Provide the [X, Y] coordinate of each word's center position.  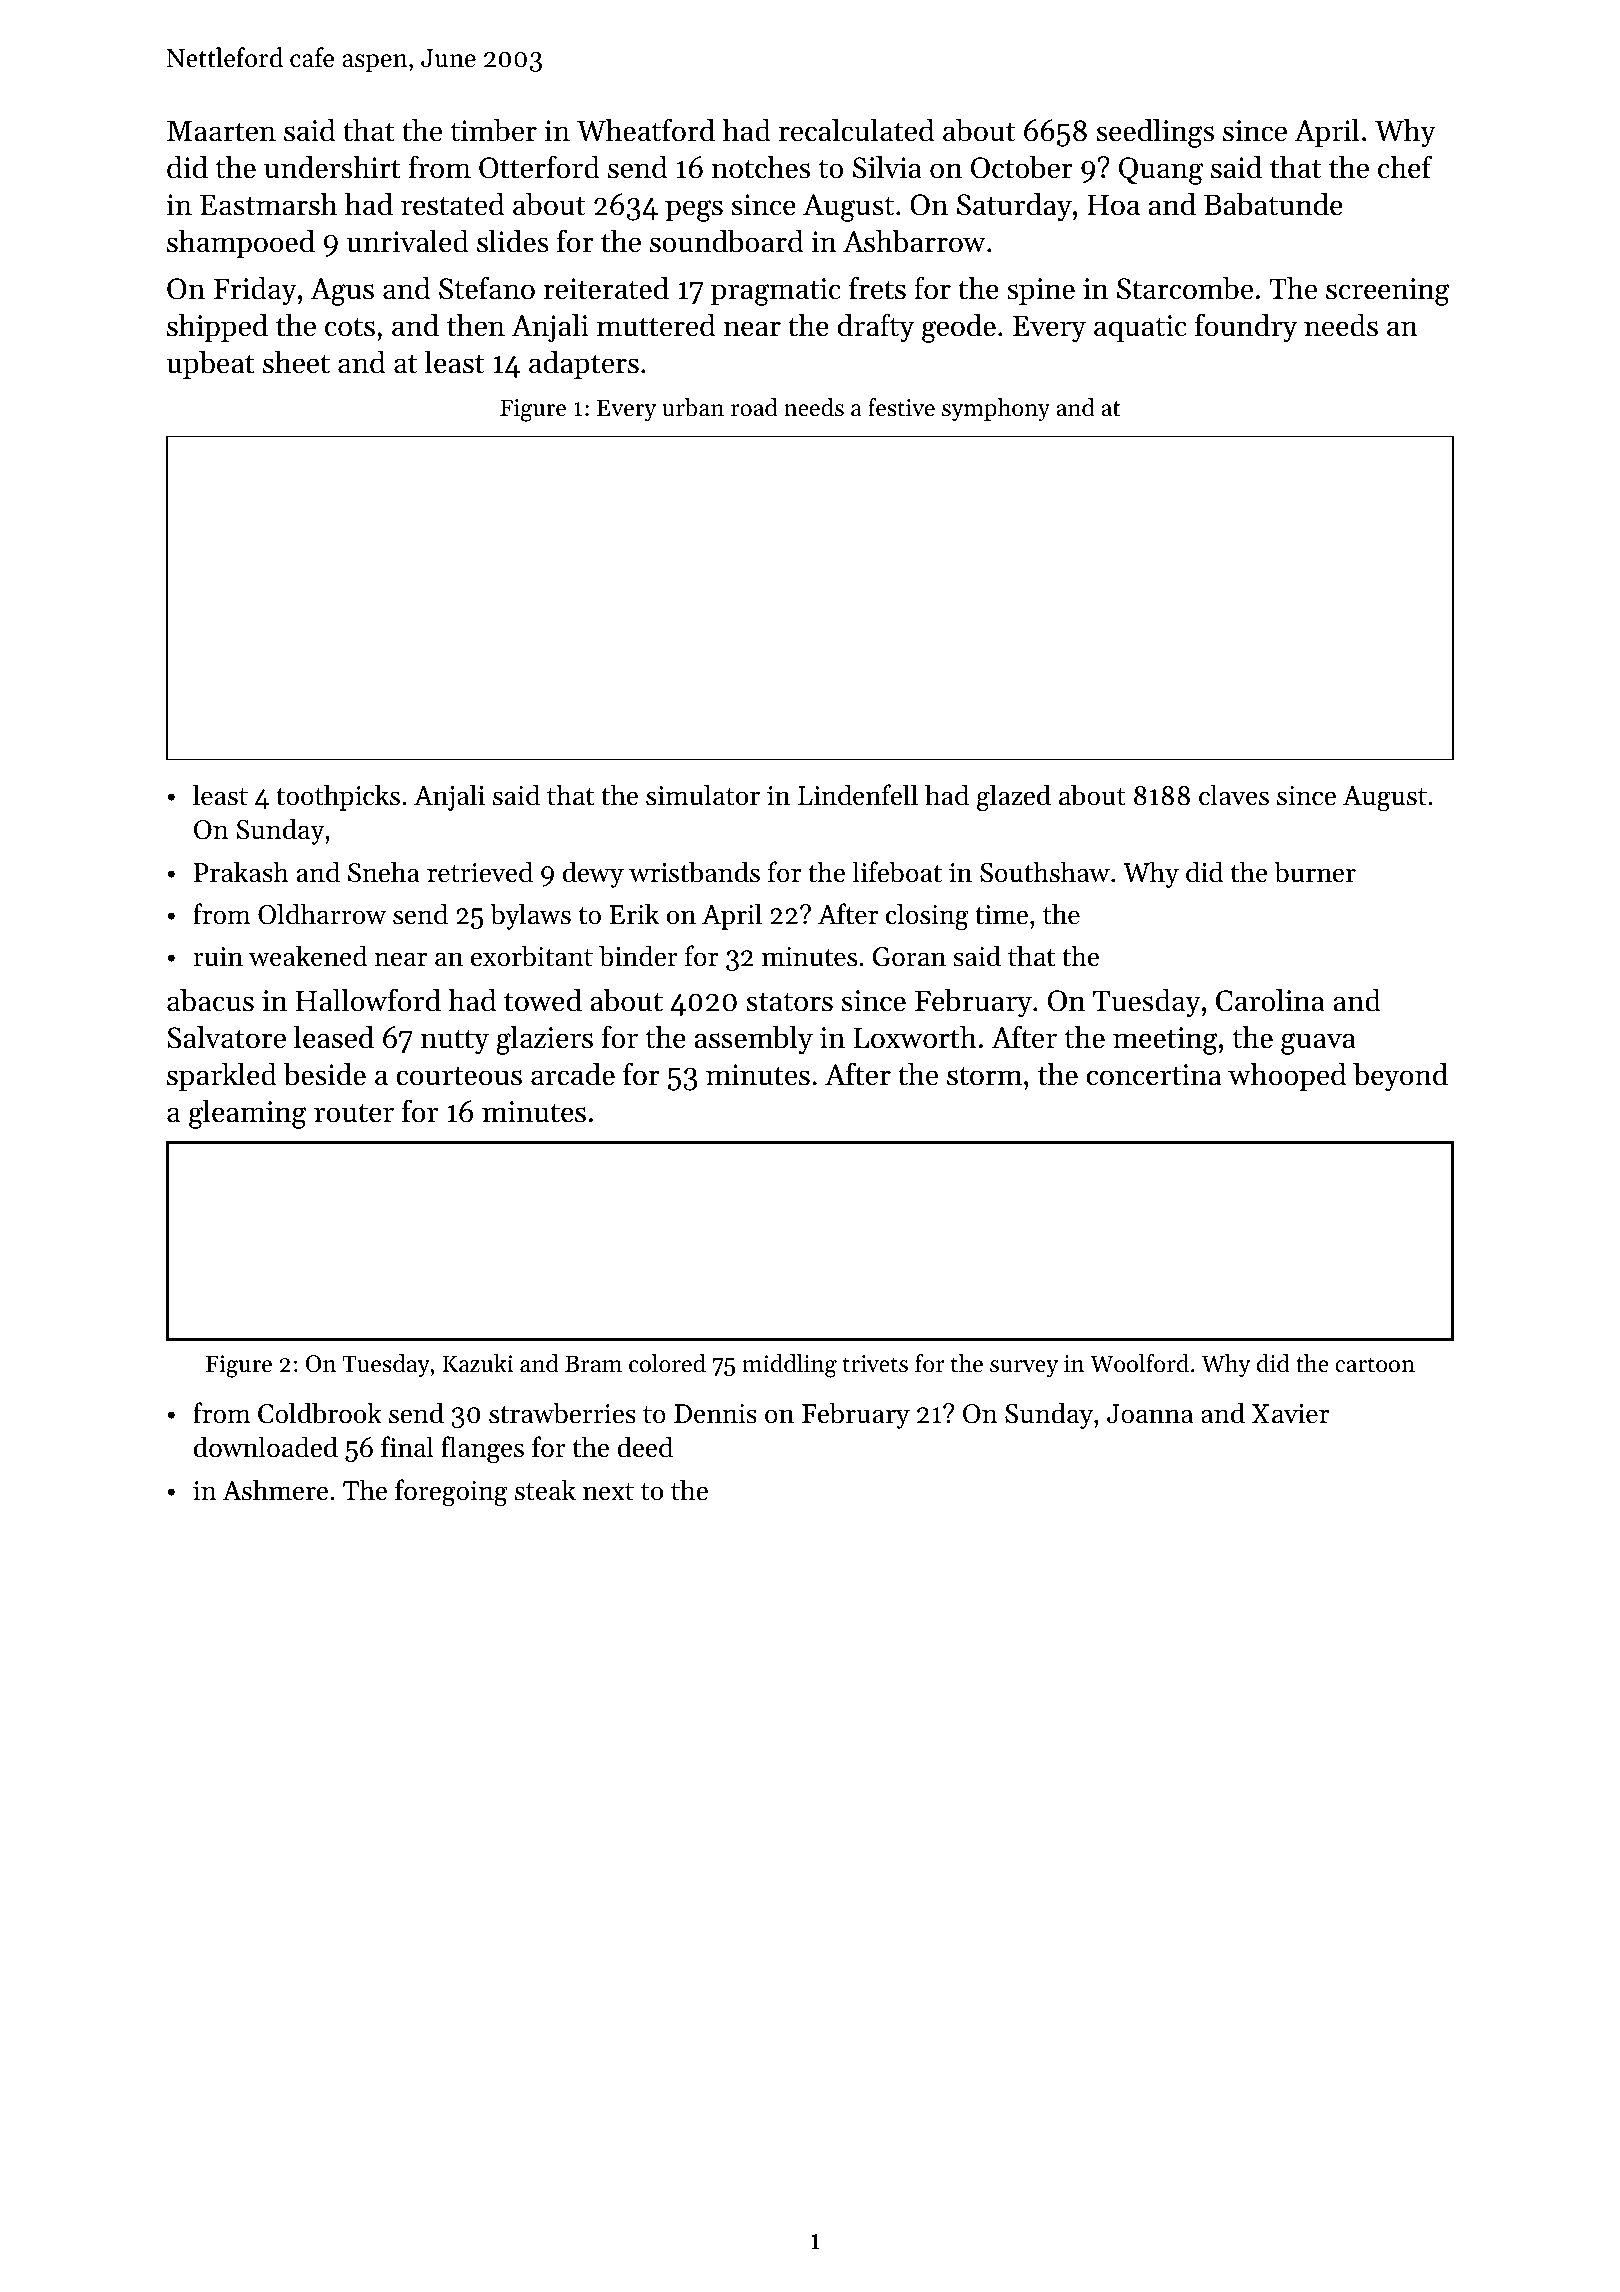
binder [638, 956]
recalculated [856, 130]
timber [494, 130]
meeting [1165, 1041]
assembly [754, 1040]
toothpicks [338, 797]
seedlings [1155, 133]
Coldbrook [320, 1413]
